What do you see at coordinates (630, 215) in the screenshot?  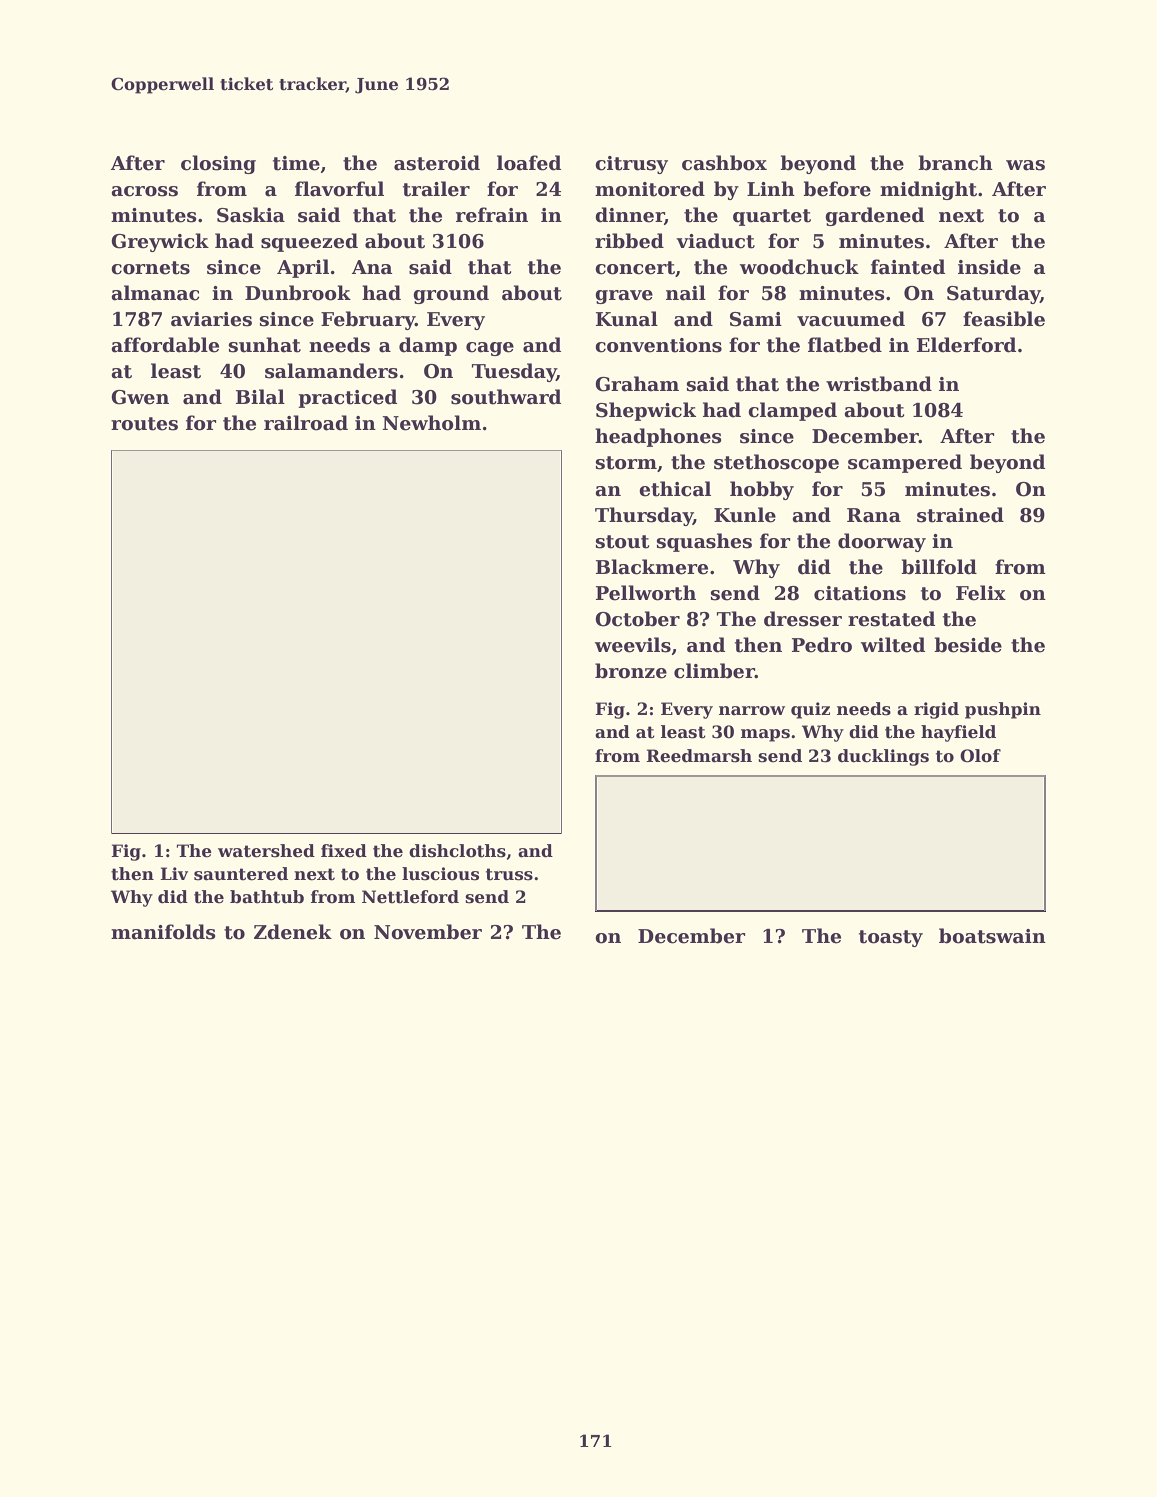 I see `dinner` at bounding box center [630, 215].
